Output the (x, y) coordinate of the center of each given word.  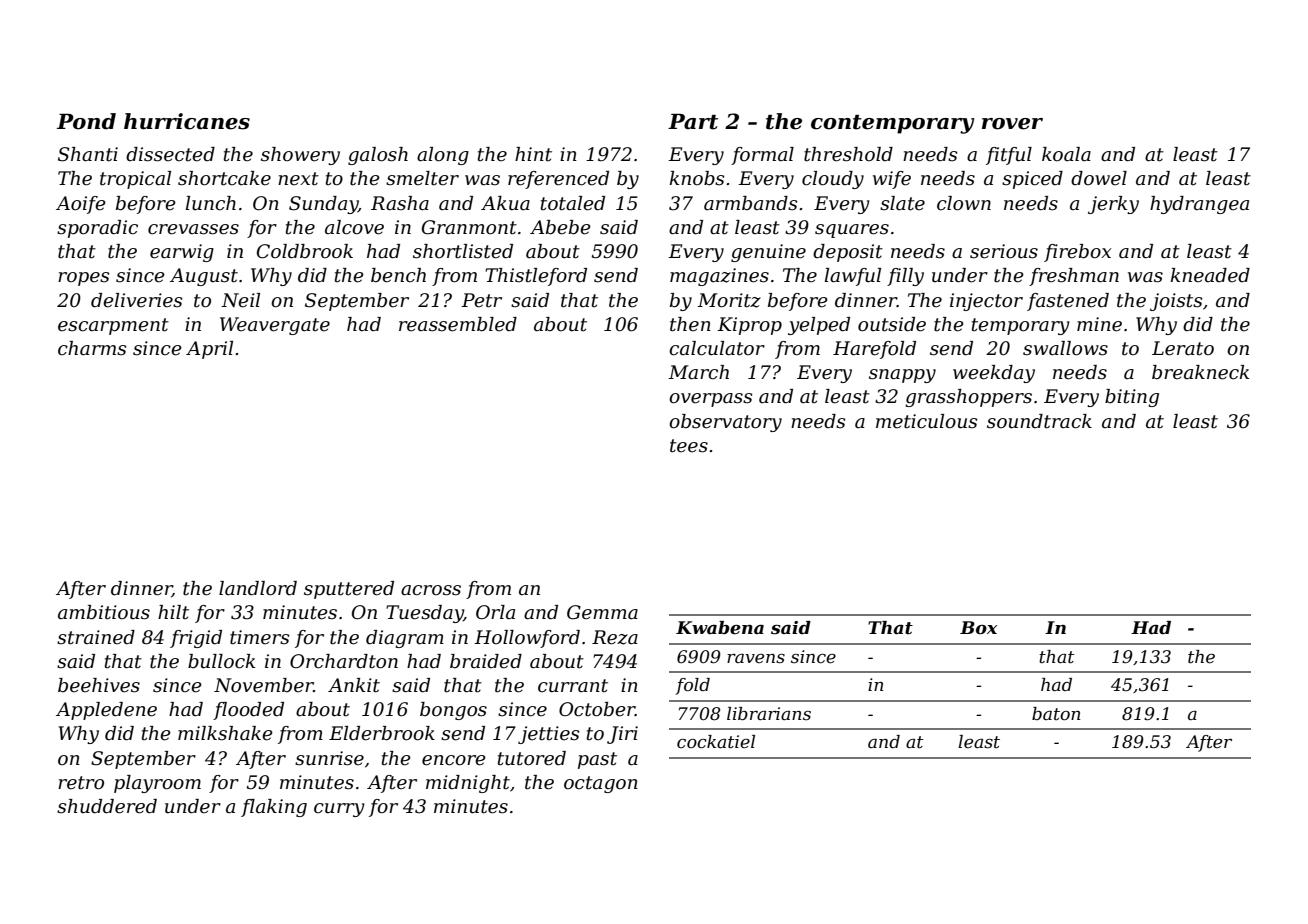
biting (1132, 398)
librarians (769, 714)
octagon (601, 784)
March (698, 372)
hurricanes (187, 121)
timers (259, 637)
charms (92, 348)
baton (1056, 713)
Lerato (1183, 348)
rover (1012, 124)
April (209, 350)
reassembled (458, 324)
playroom (157, 784)
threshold (848, 154)
